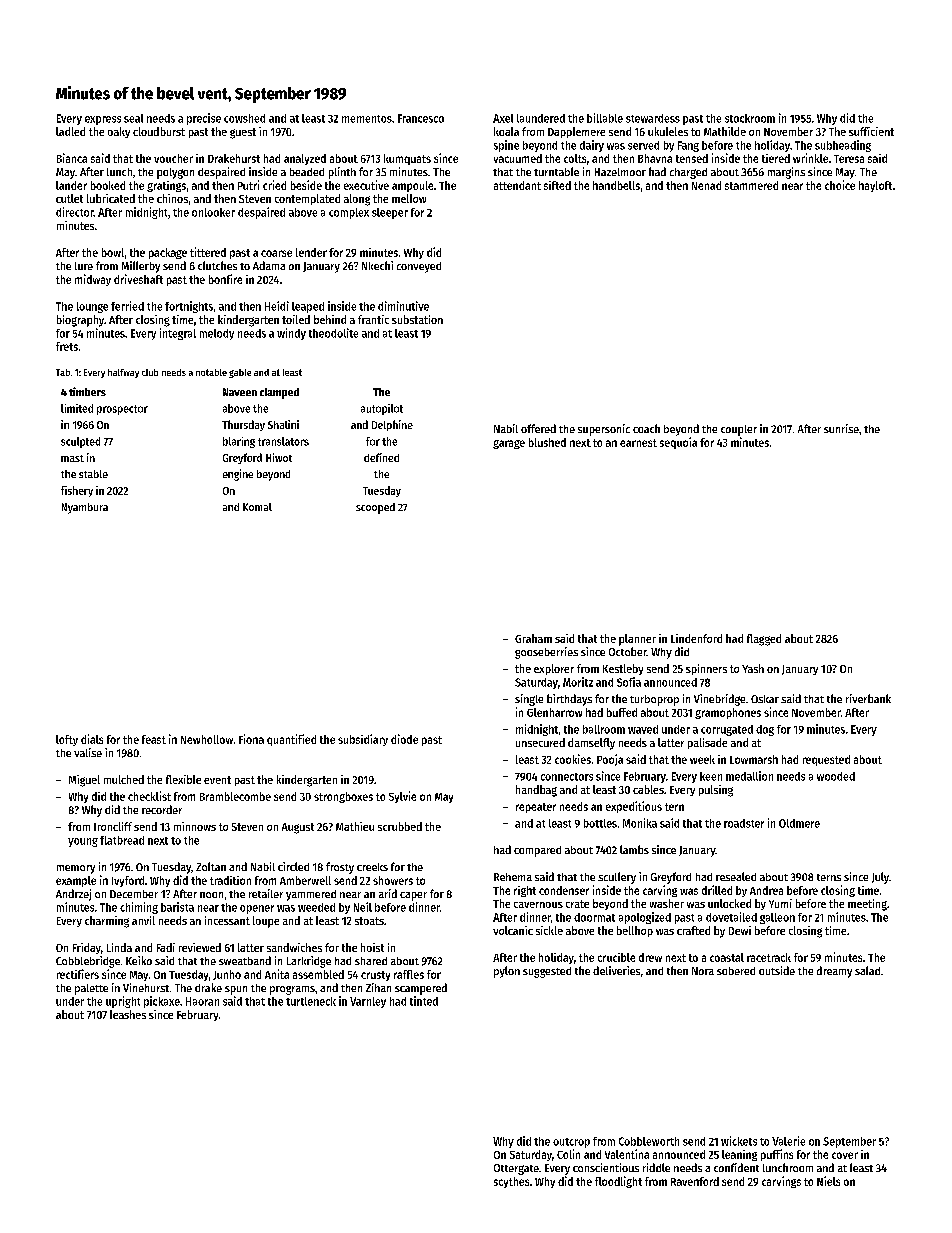  I want to click on timbers, so click(87, 391).
